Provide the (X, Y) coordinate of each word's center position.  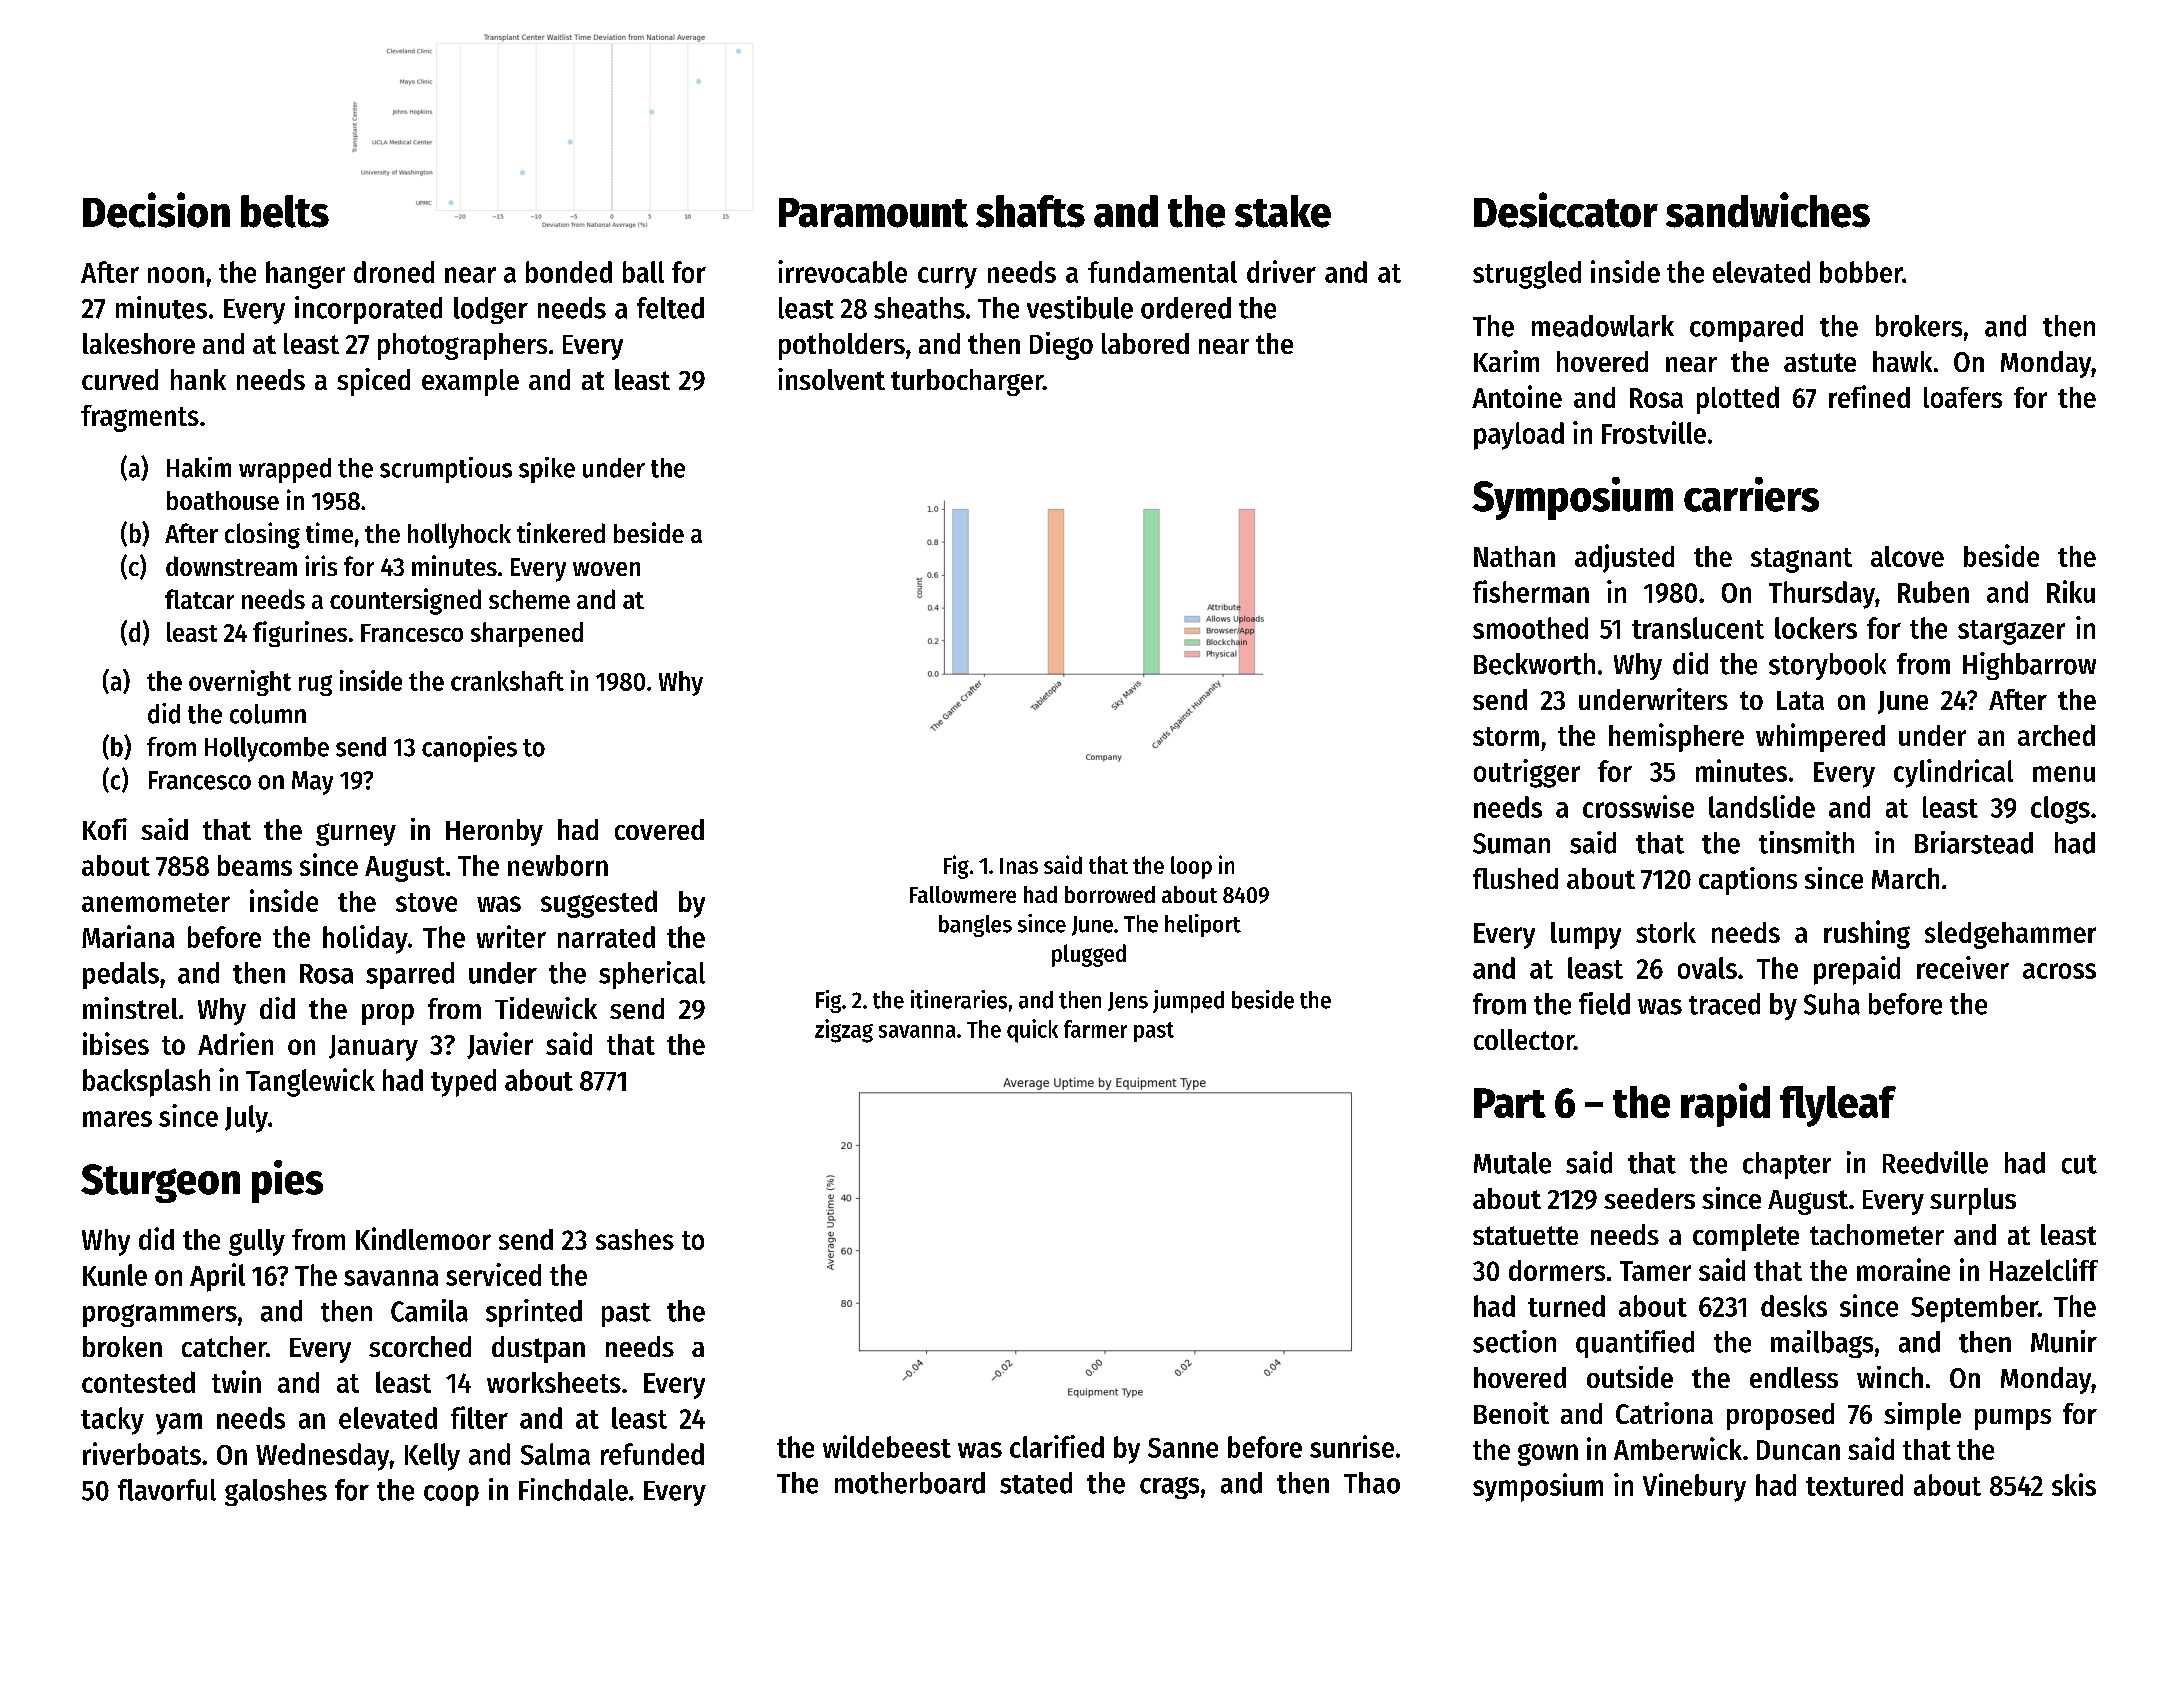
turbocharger (967, 382)
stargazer (2011, 632)
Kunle (115, 1275)
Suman (1511, 843)
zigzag (844, 1031)
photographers (462, 346)
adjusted (1624, 558)
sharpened (527, 634)
